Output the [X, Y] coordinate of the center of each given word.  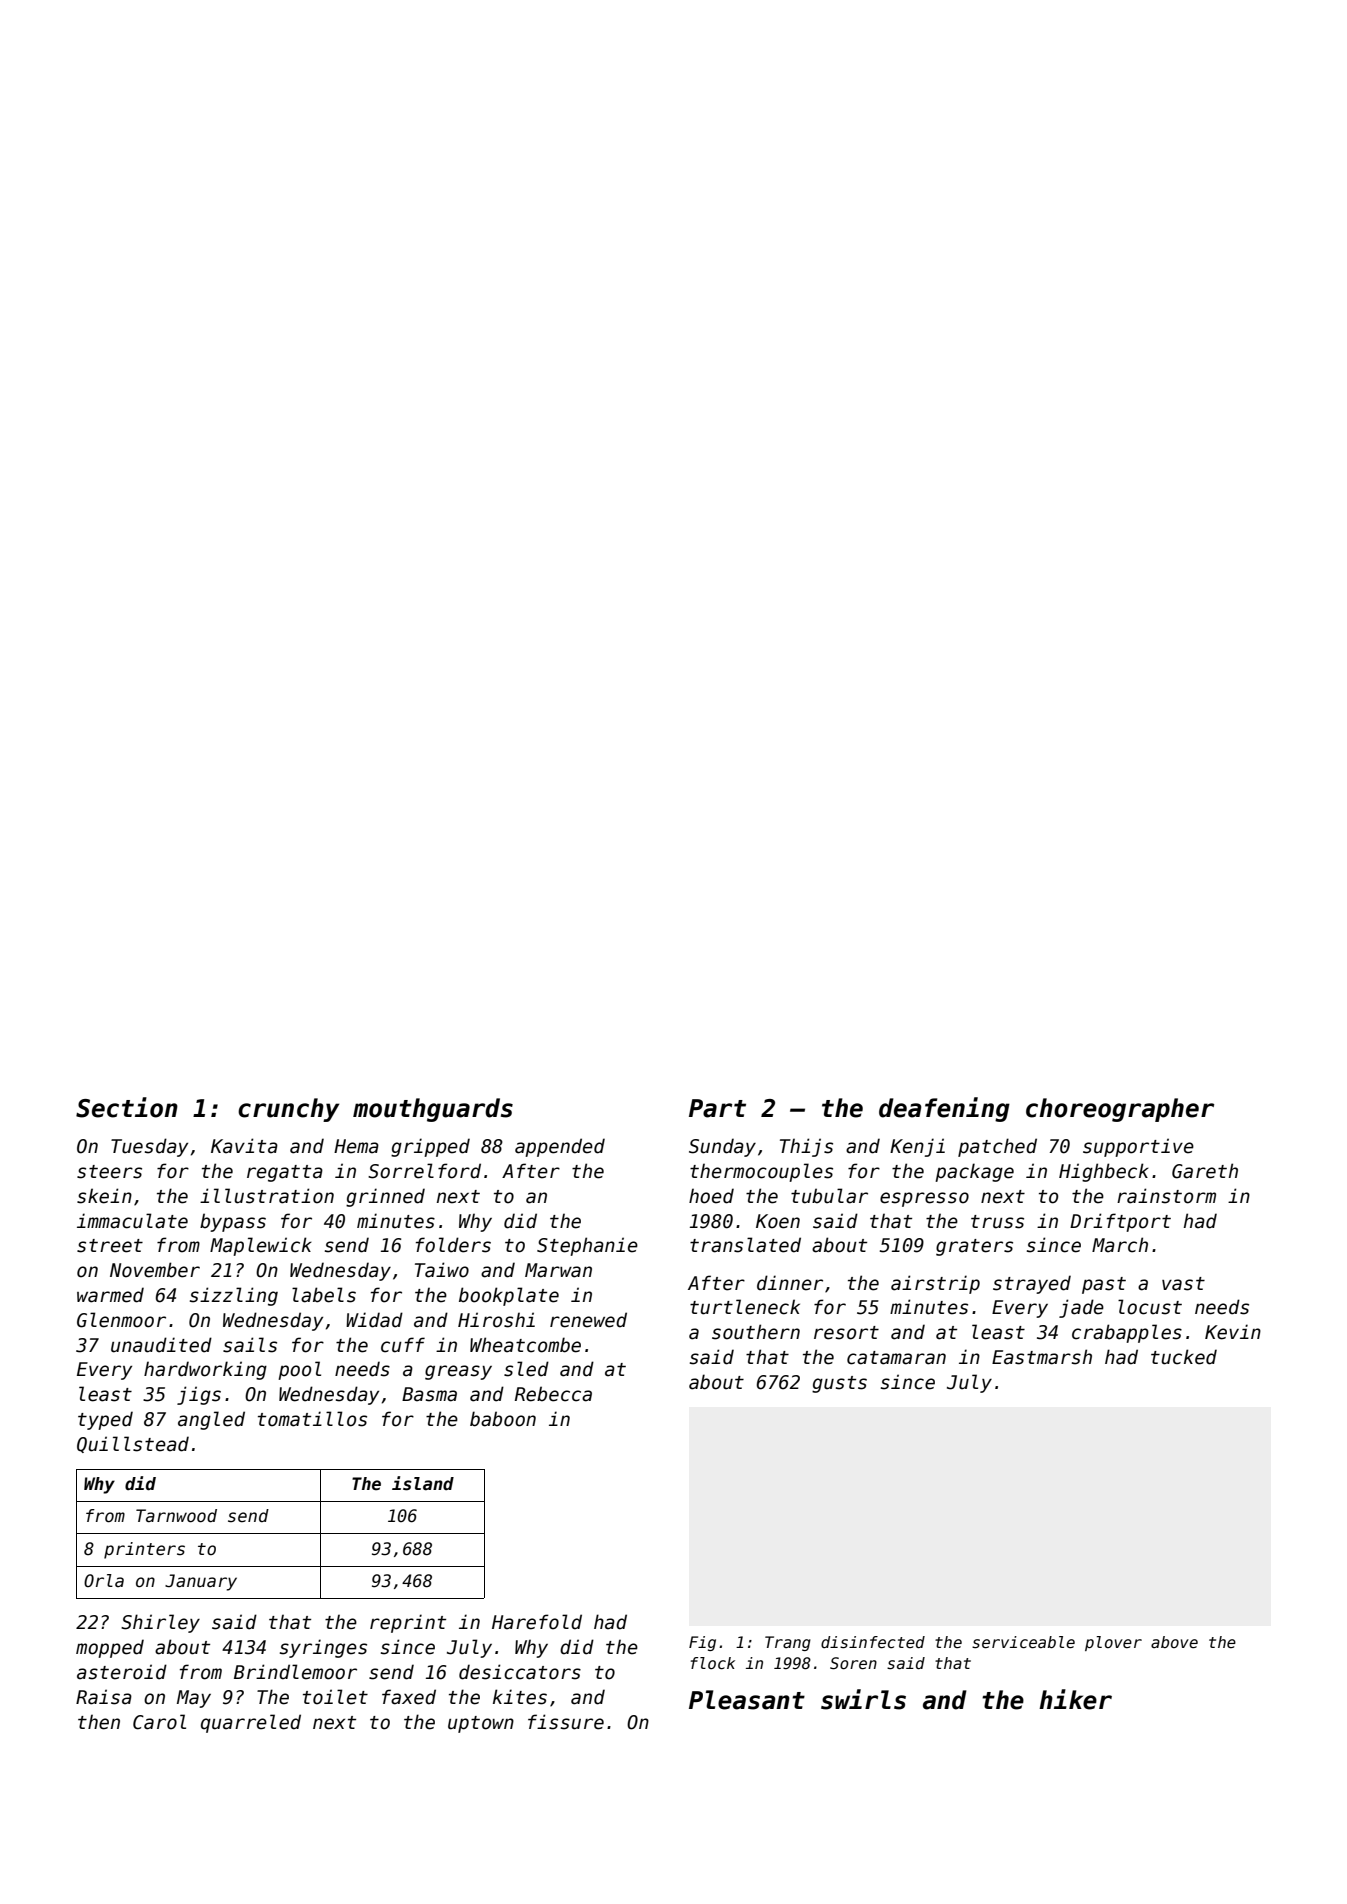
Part [717, 1108]
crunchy [288, 1110]
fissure [566, 1722]
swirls [863, 1699]
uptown [481, 1724]
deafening [944, 1109]
